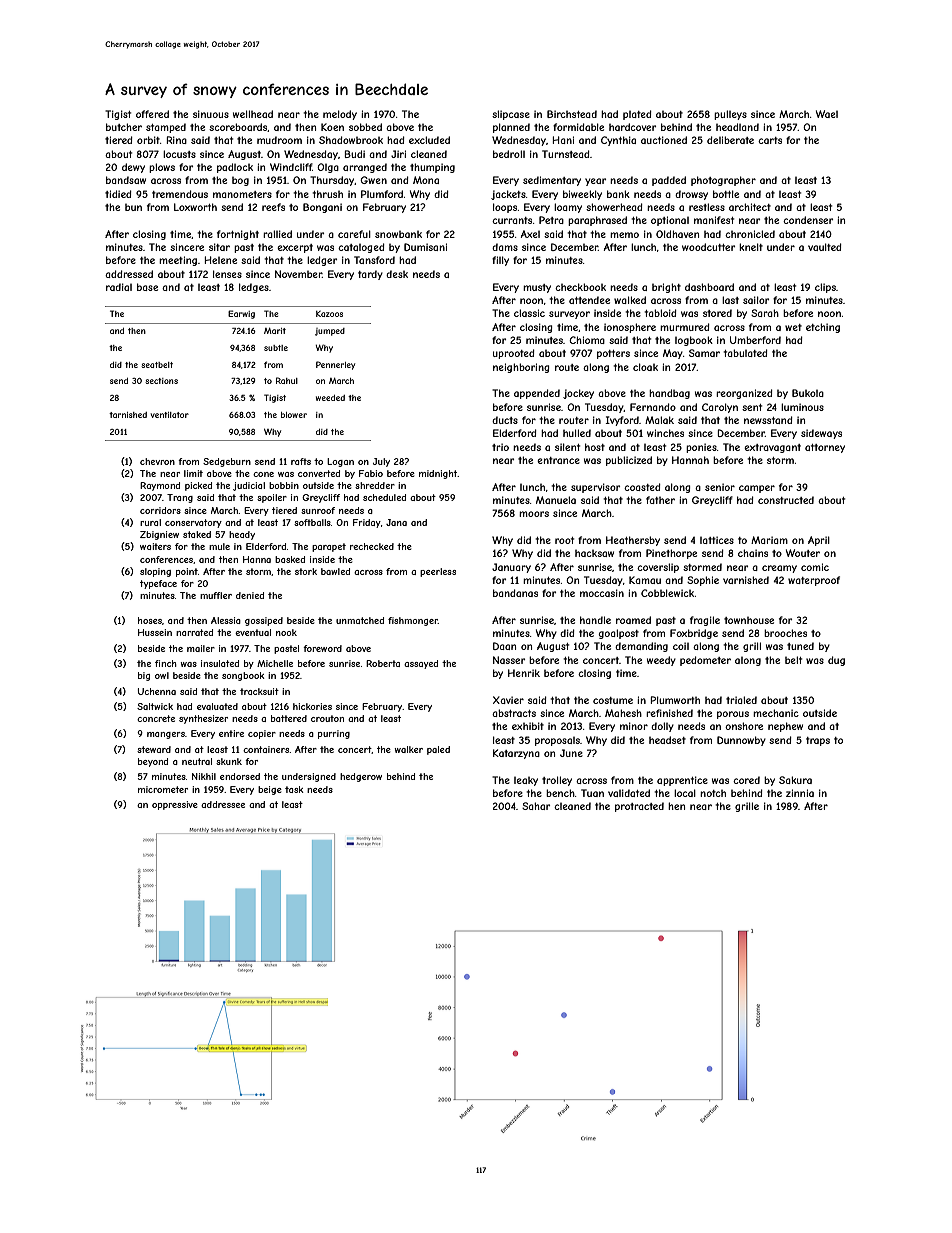 The image size is (952, 1233). Describe the element at coordinates (155, 706) in the document. I see `Saltwick` at that location.
